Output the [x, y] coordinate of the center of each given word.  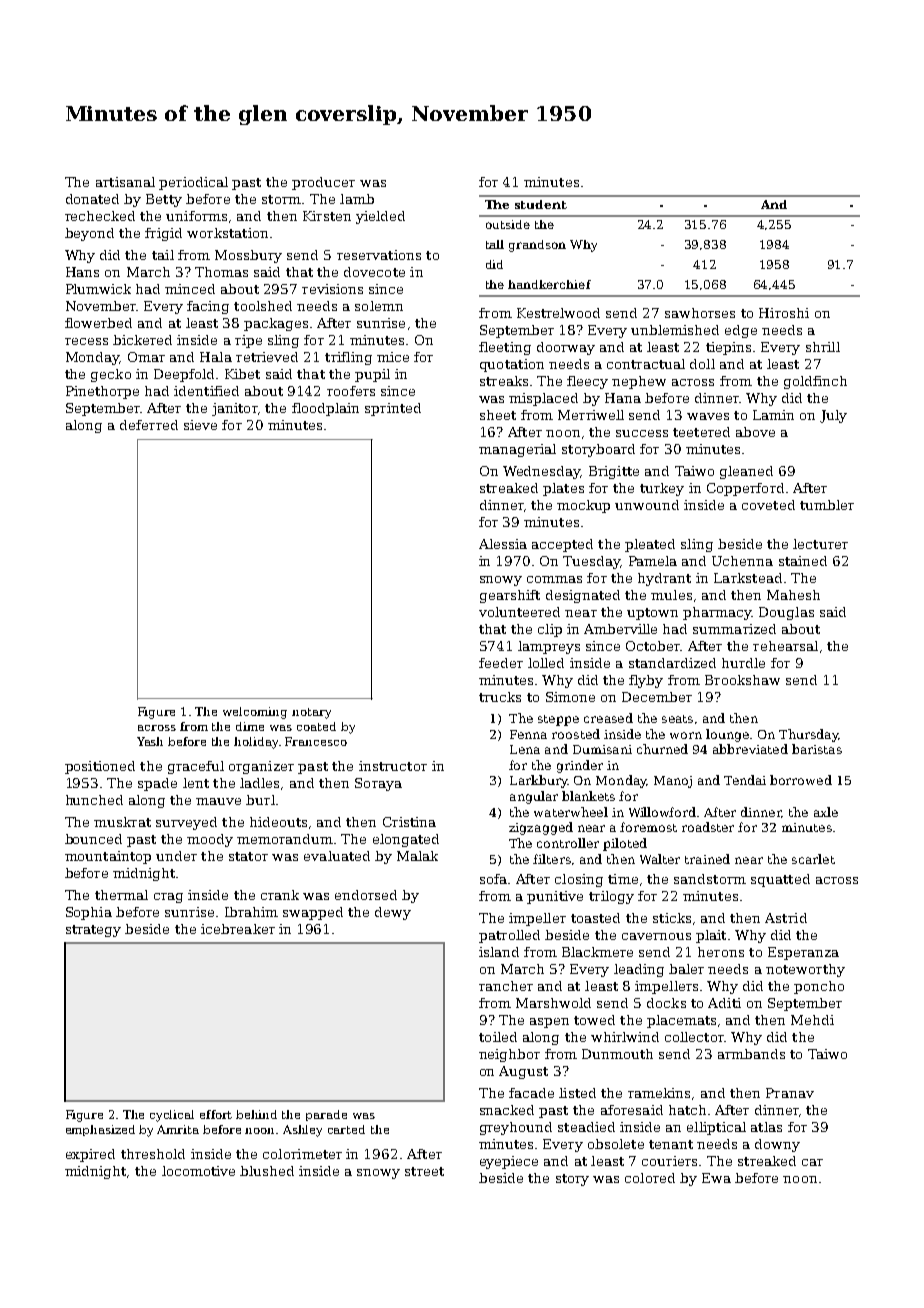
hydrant [664, 579]
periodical [193, 183]
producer [323, 183]
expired [90, 1155]
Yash [150, 741]
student [541, 204]
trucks [500, 697]
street [424, 1171]
